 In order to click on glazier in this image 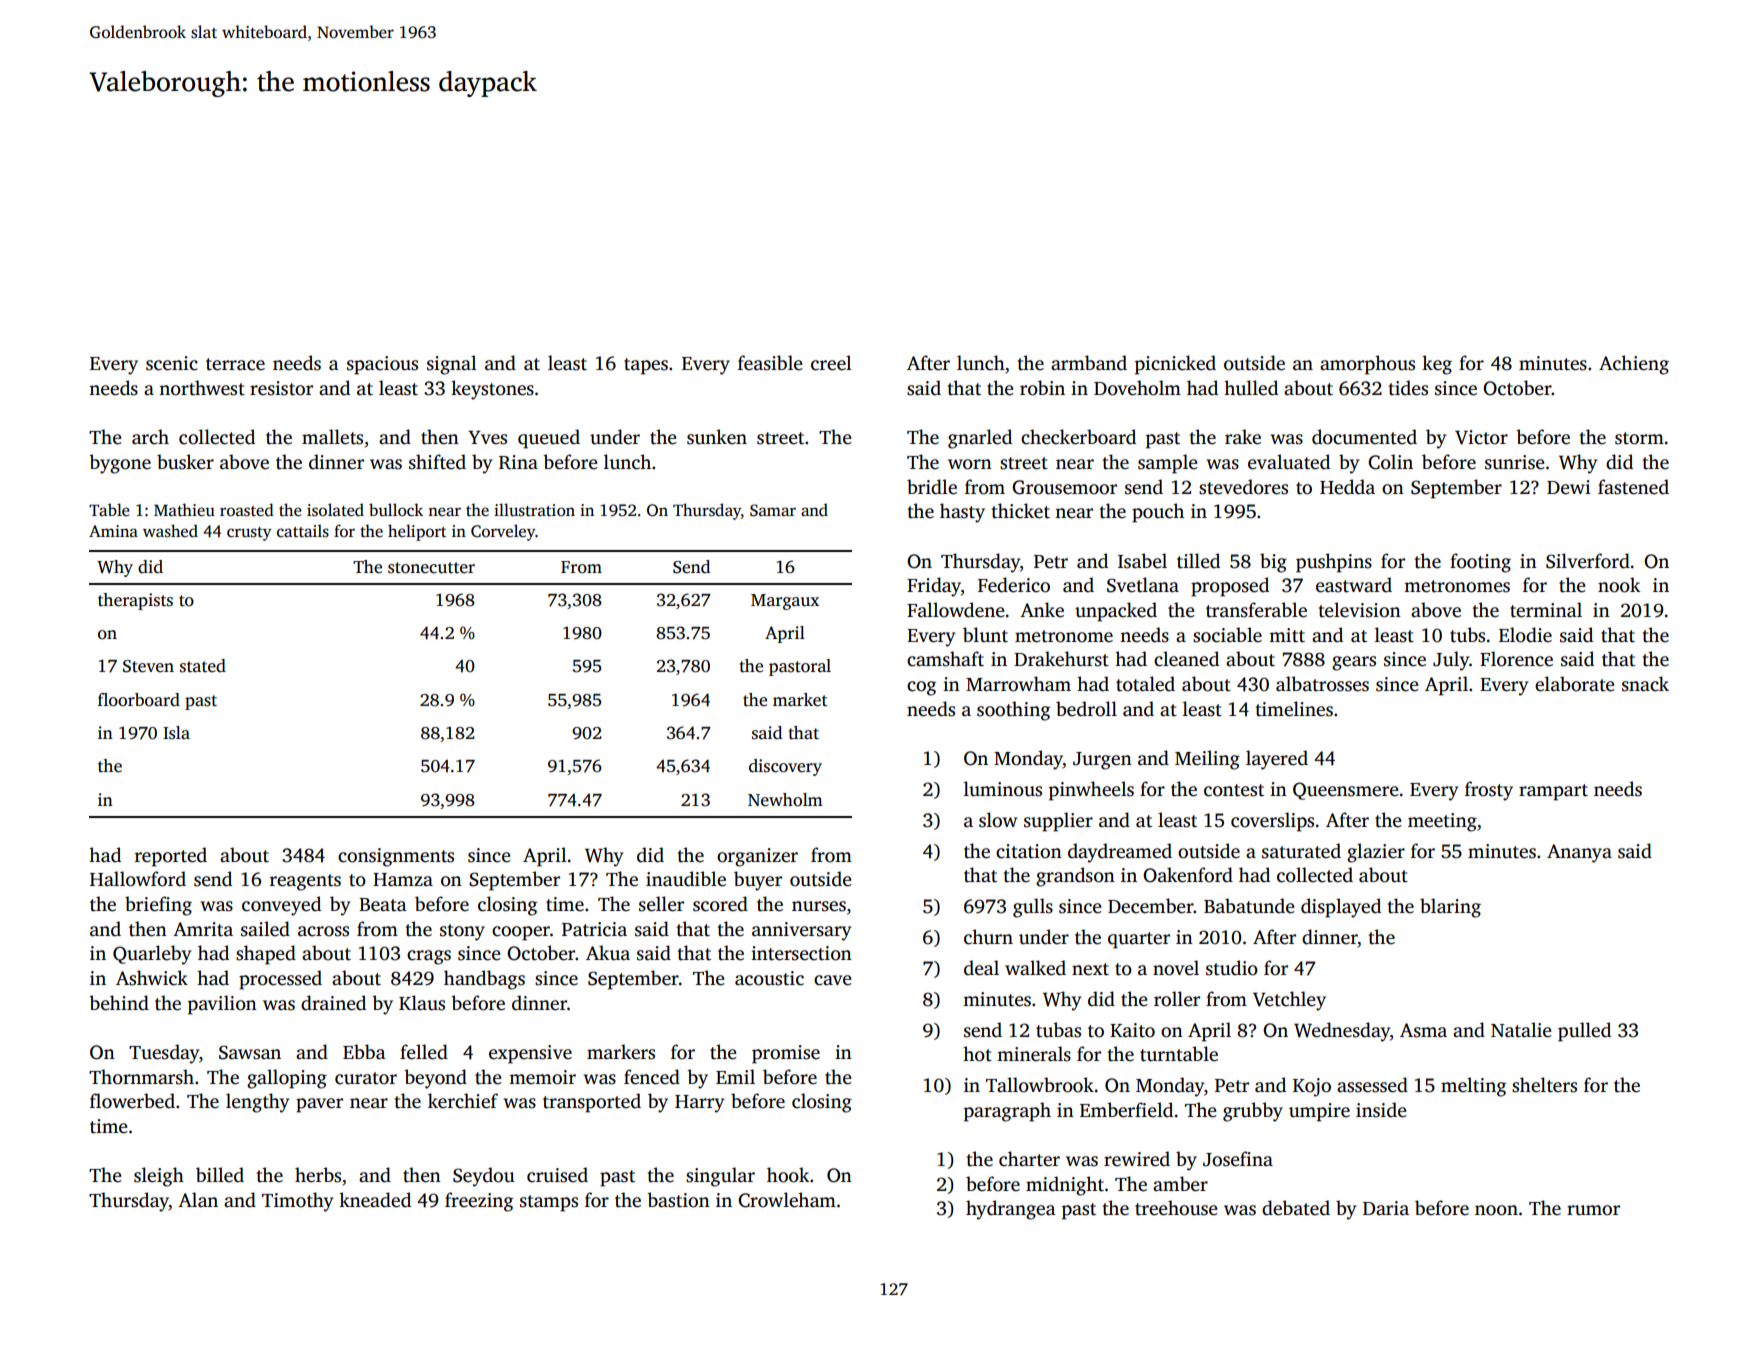, I will do `click(1376, 853)`.
